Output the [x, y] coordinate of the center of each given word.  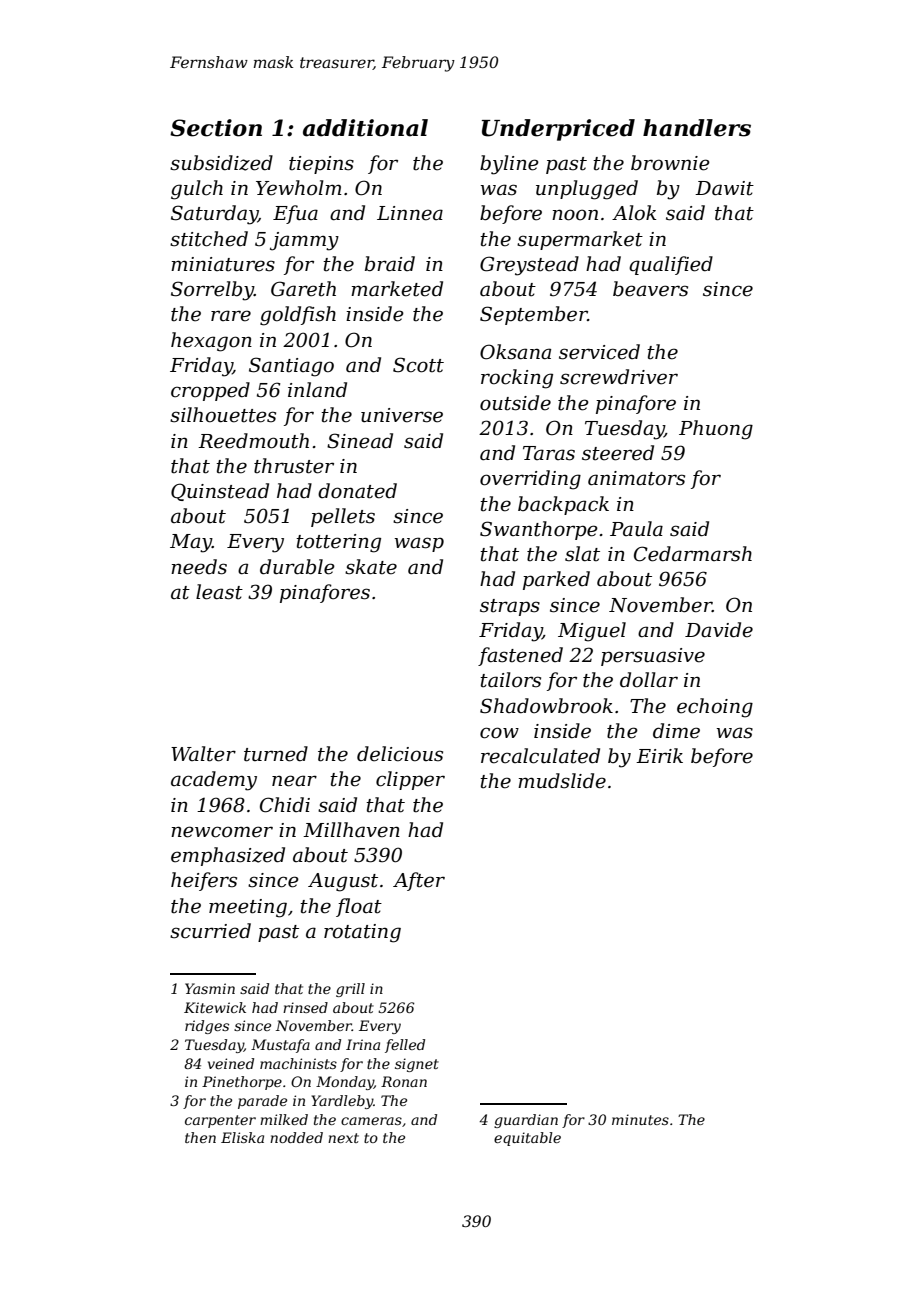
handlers [697, 128]
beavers [650, 289]
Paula [636, 529]
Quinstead [220, 492]
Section [216, 128]
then [200, 1137]
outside [515, 403]
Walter [203, 754]
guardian [526, 1121]
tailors [510, 680]
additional [365, 128]
